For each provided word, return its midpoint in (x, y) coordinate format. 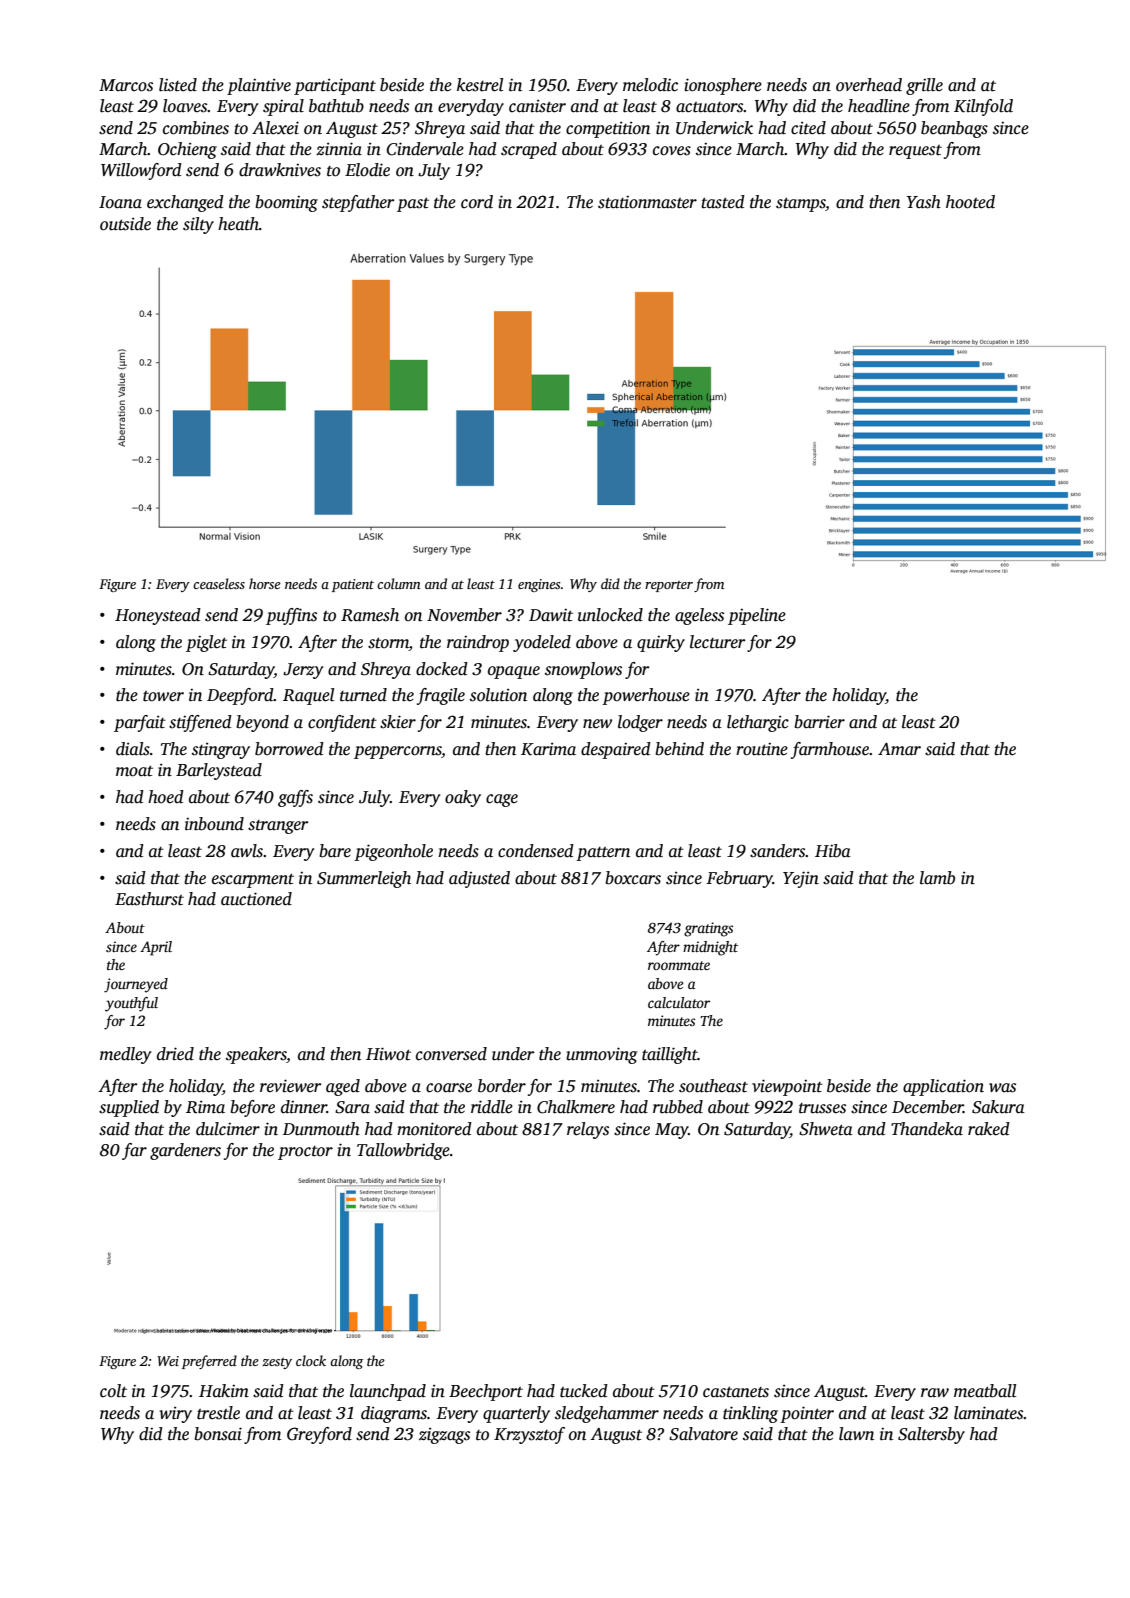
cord (477, 202)
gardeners (185, 1151)
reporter (669, 586)
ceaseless (219, 583)
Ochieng (187, 150)
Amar (899, 749)
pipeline (757, 616)
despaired (616, 750)
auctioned (256, 899)
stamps (801, 204)
